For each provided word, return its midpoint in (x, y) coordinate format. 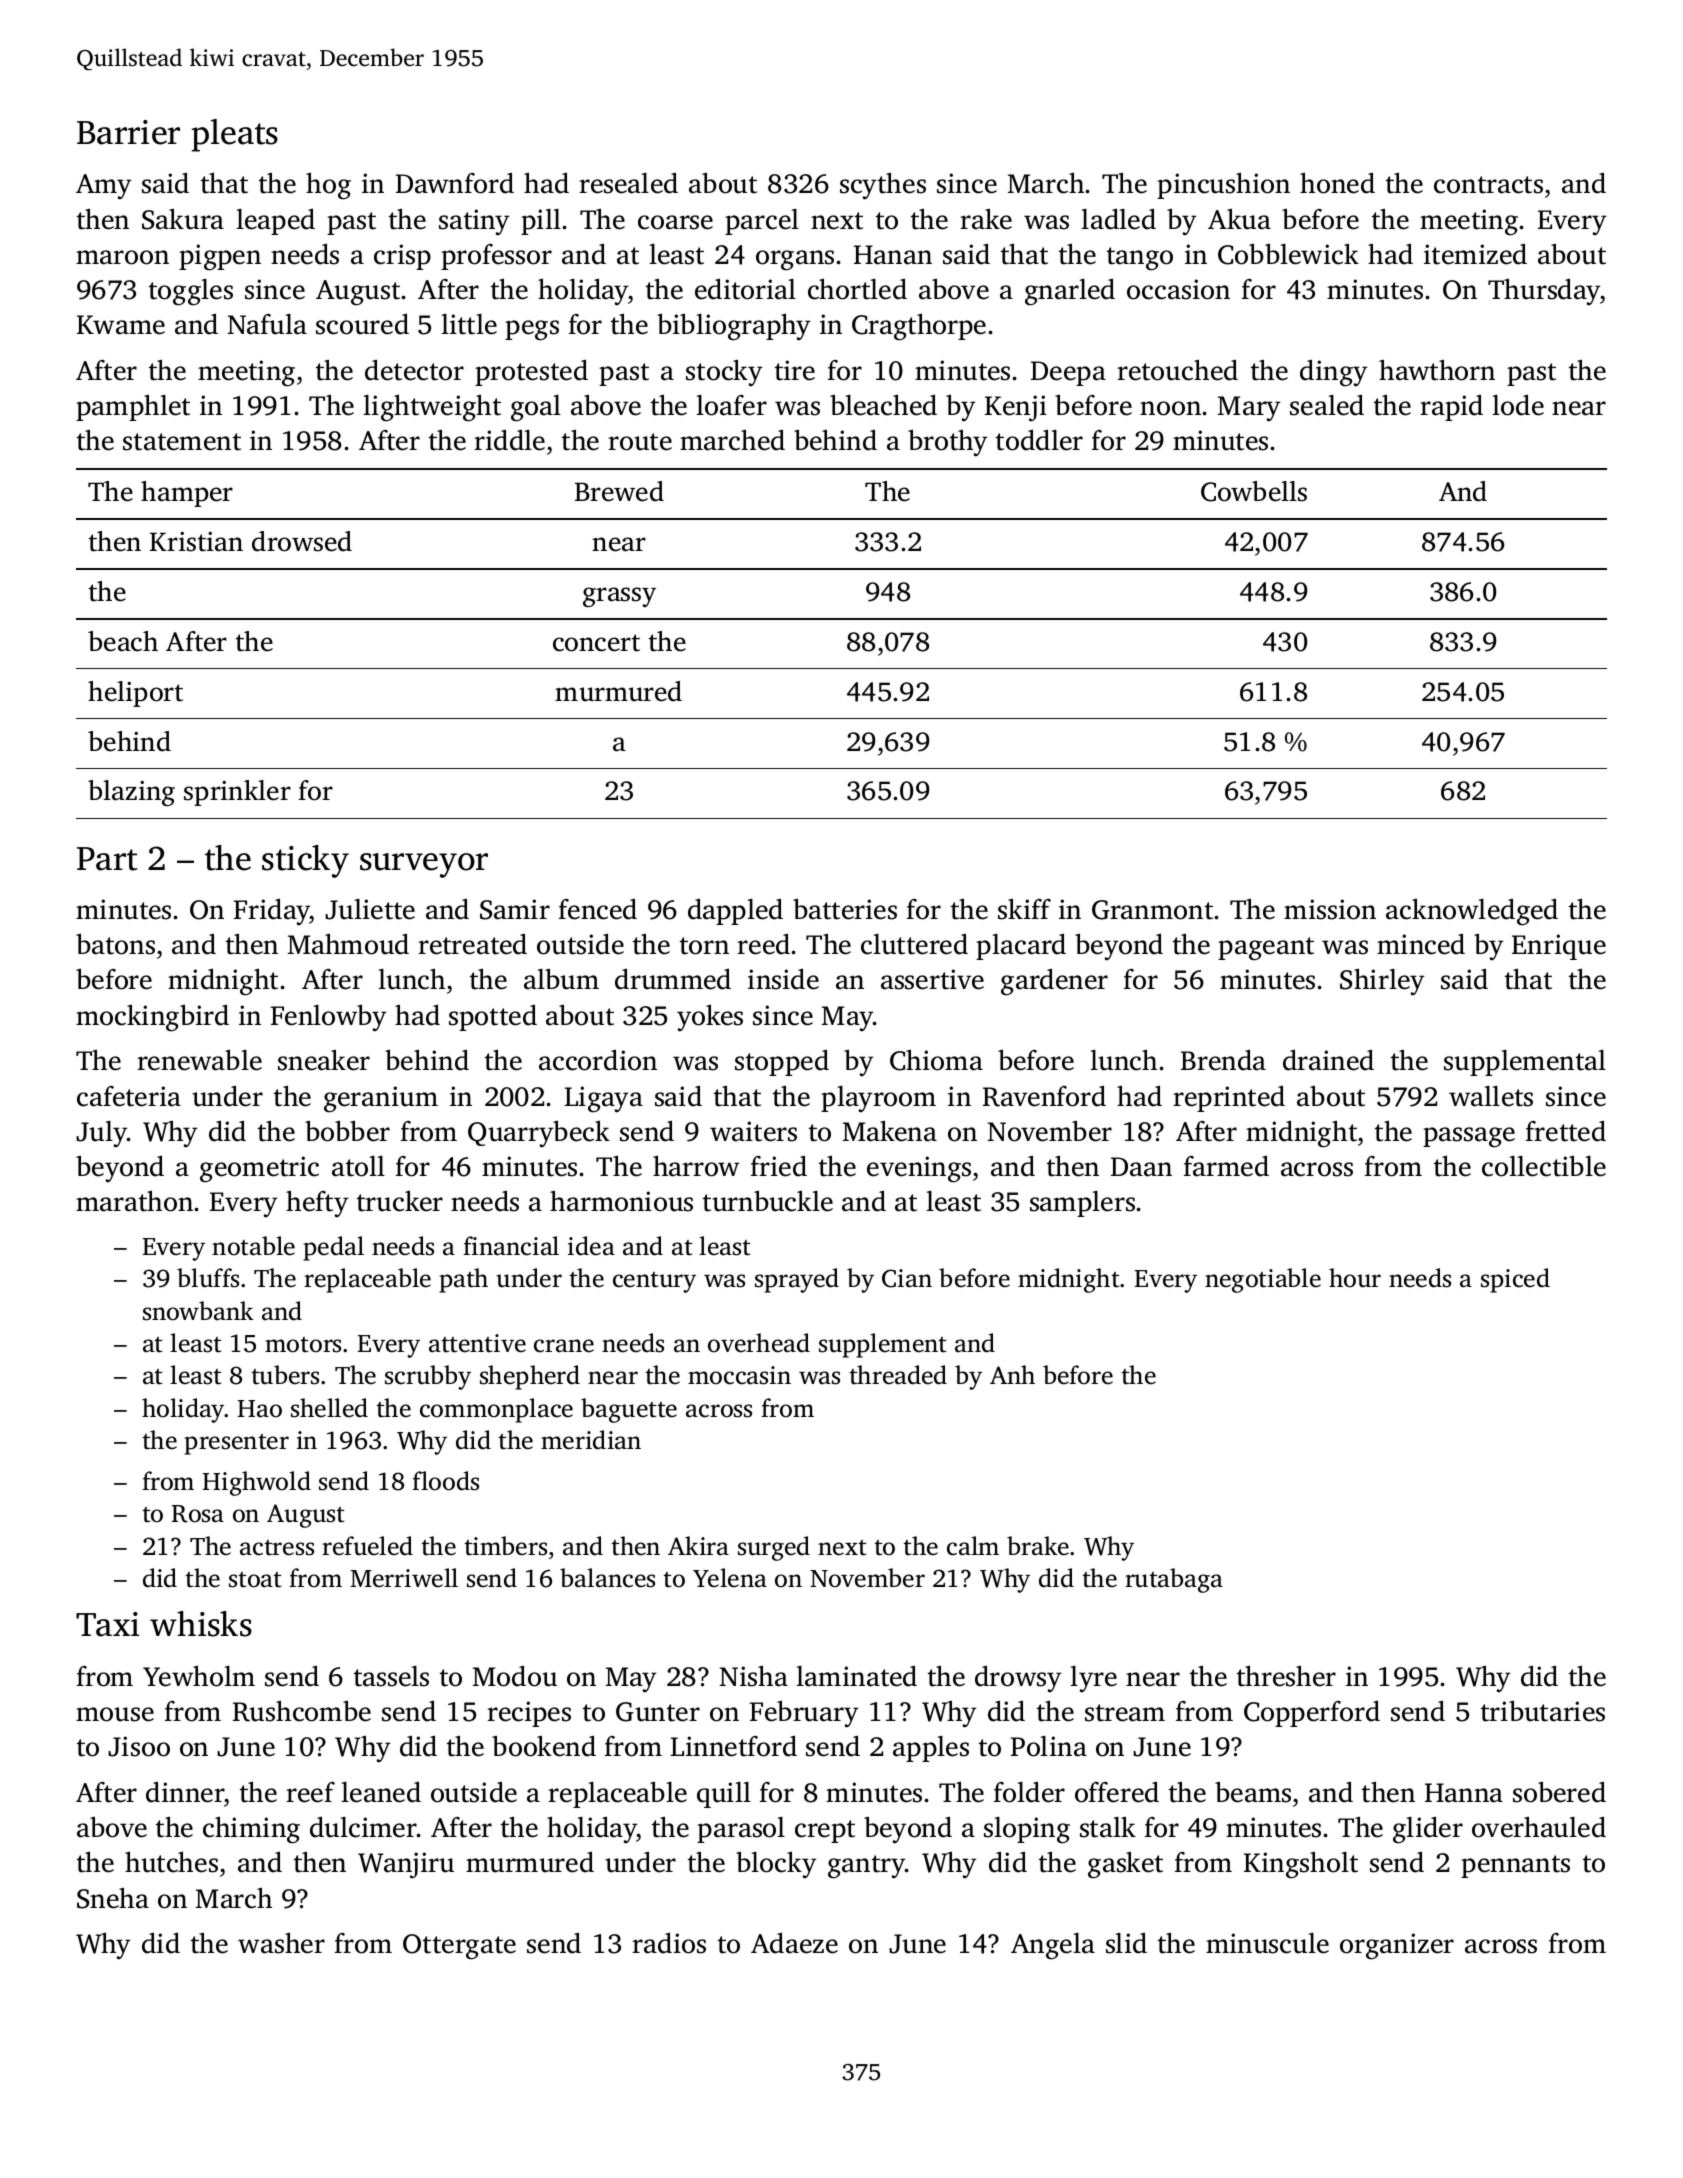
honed (1337, 183)
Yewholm (199, 1676)
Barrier (128, 132)
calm (973, 1546)
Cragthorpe (919, 327)
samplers (1082, 1204)
